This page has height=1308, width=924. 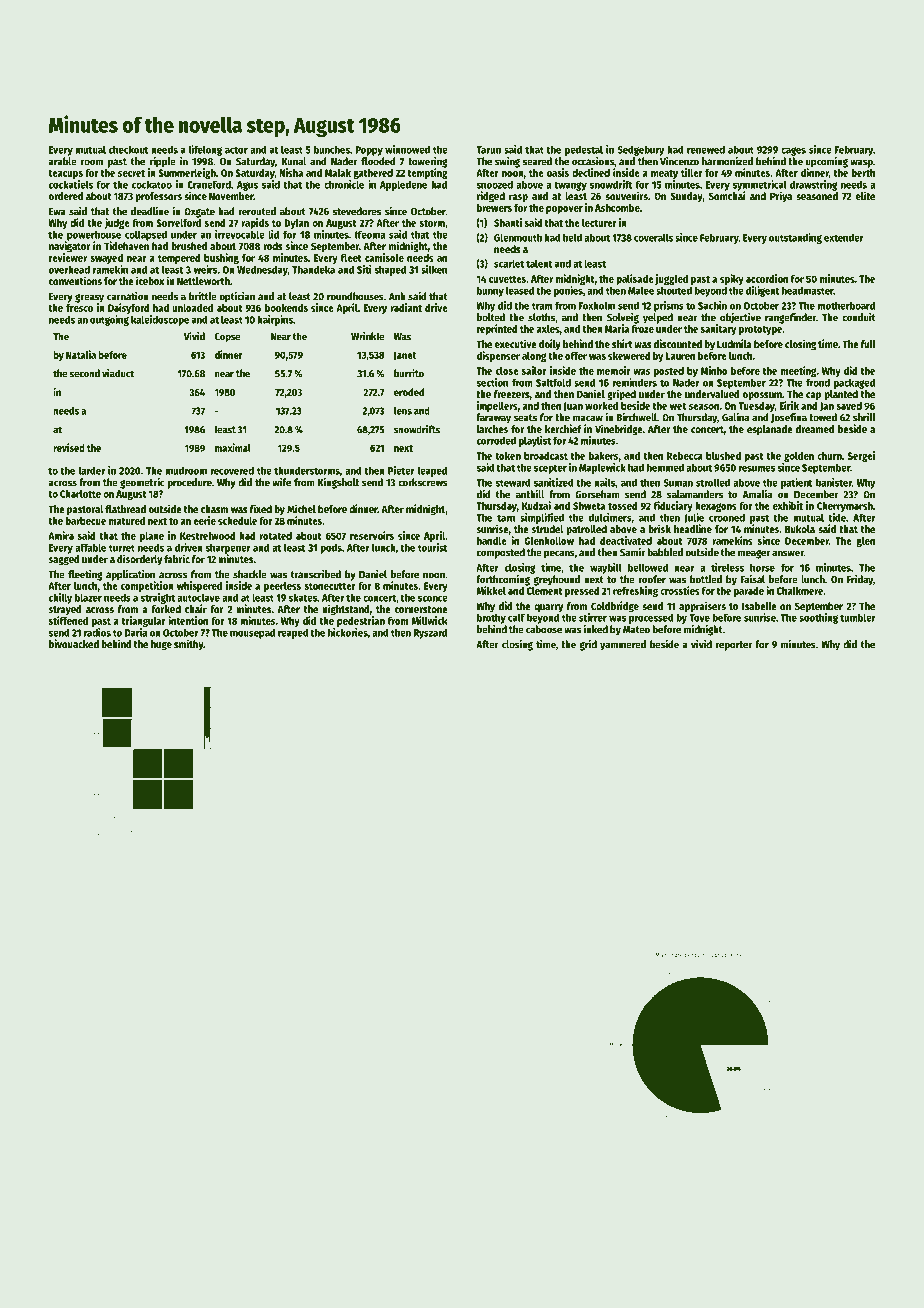 What do you see at coordinates (788, 553) in the page?
I see `answer` at bounding box center [788, 553].
